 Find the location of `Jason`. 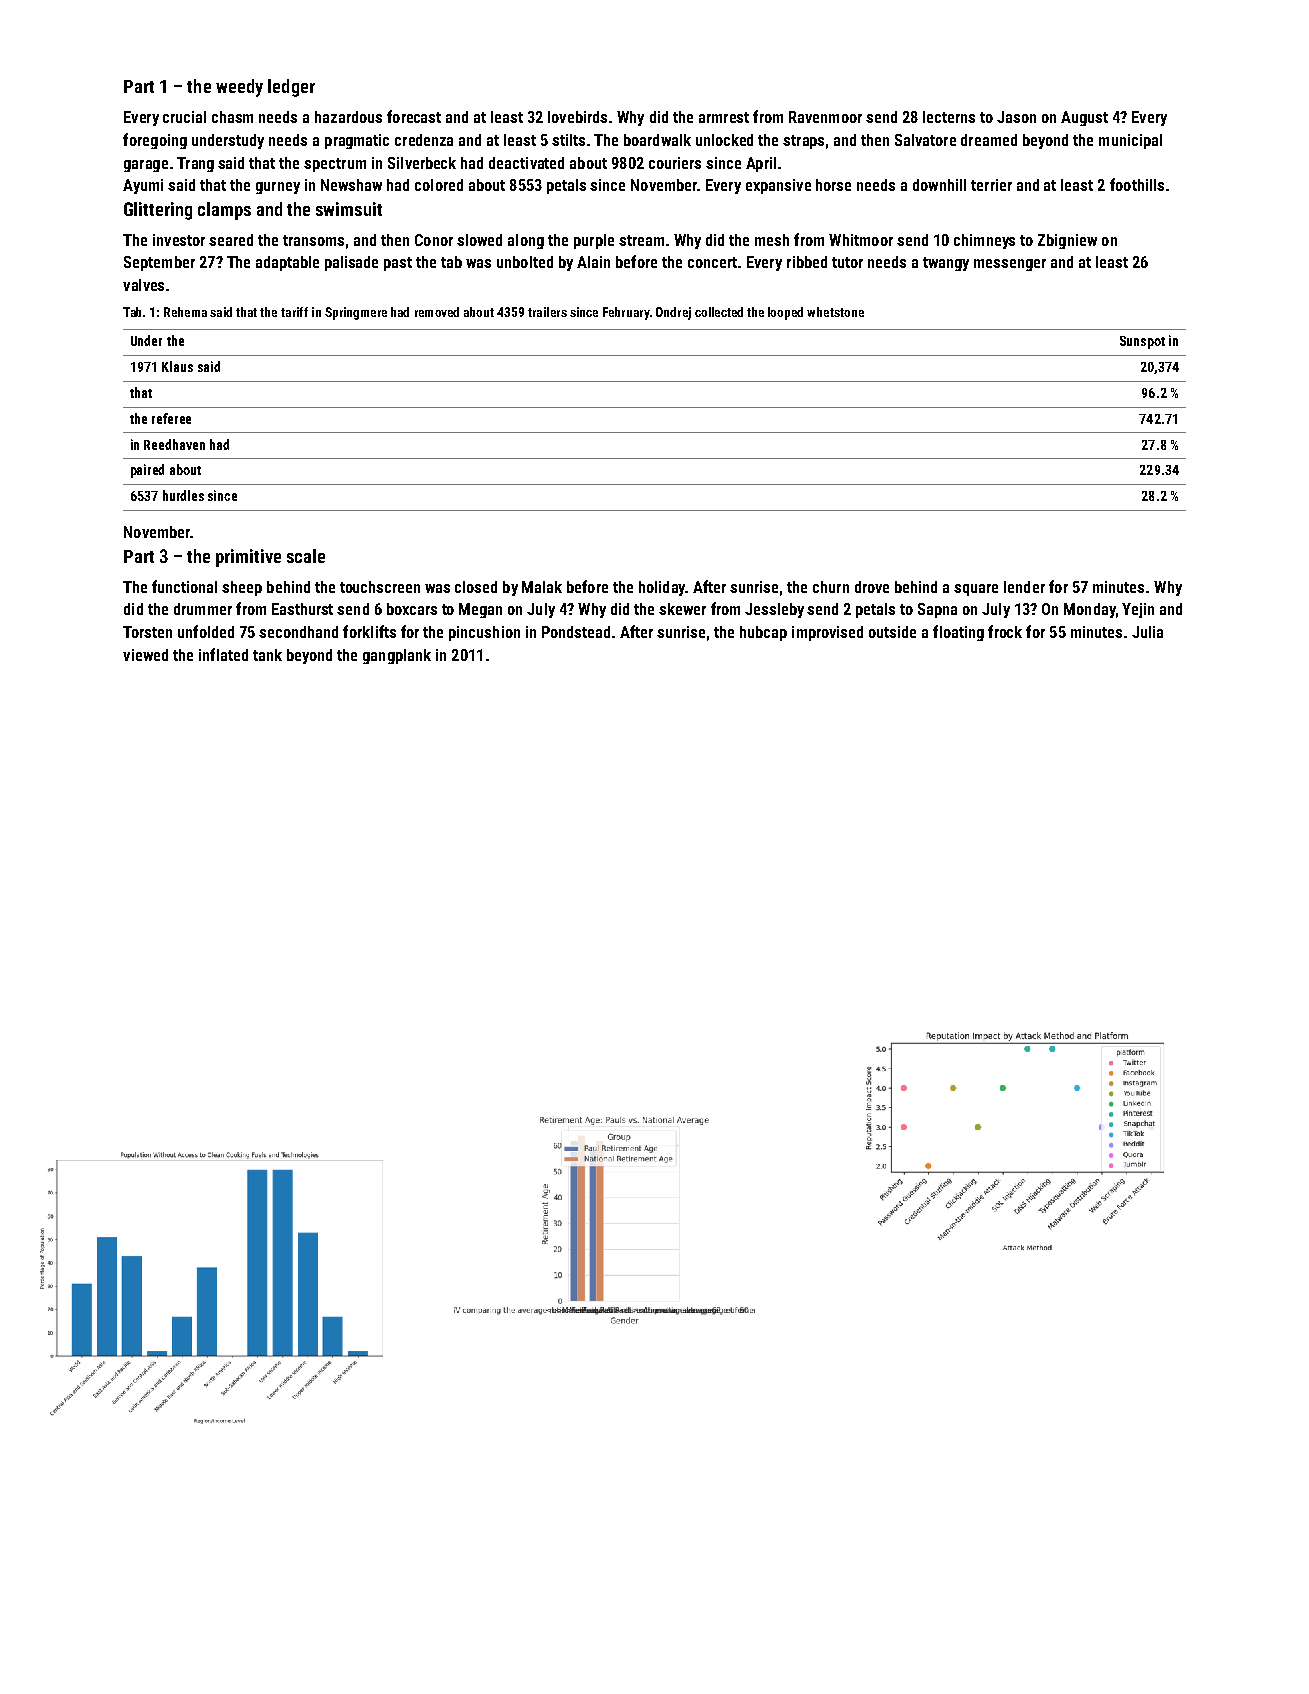

Jason is located at coordinates (1016, 117).
